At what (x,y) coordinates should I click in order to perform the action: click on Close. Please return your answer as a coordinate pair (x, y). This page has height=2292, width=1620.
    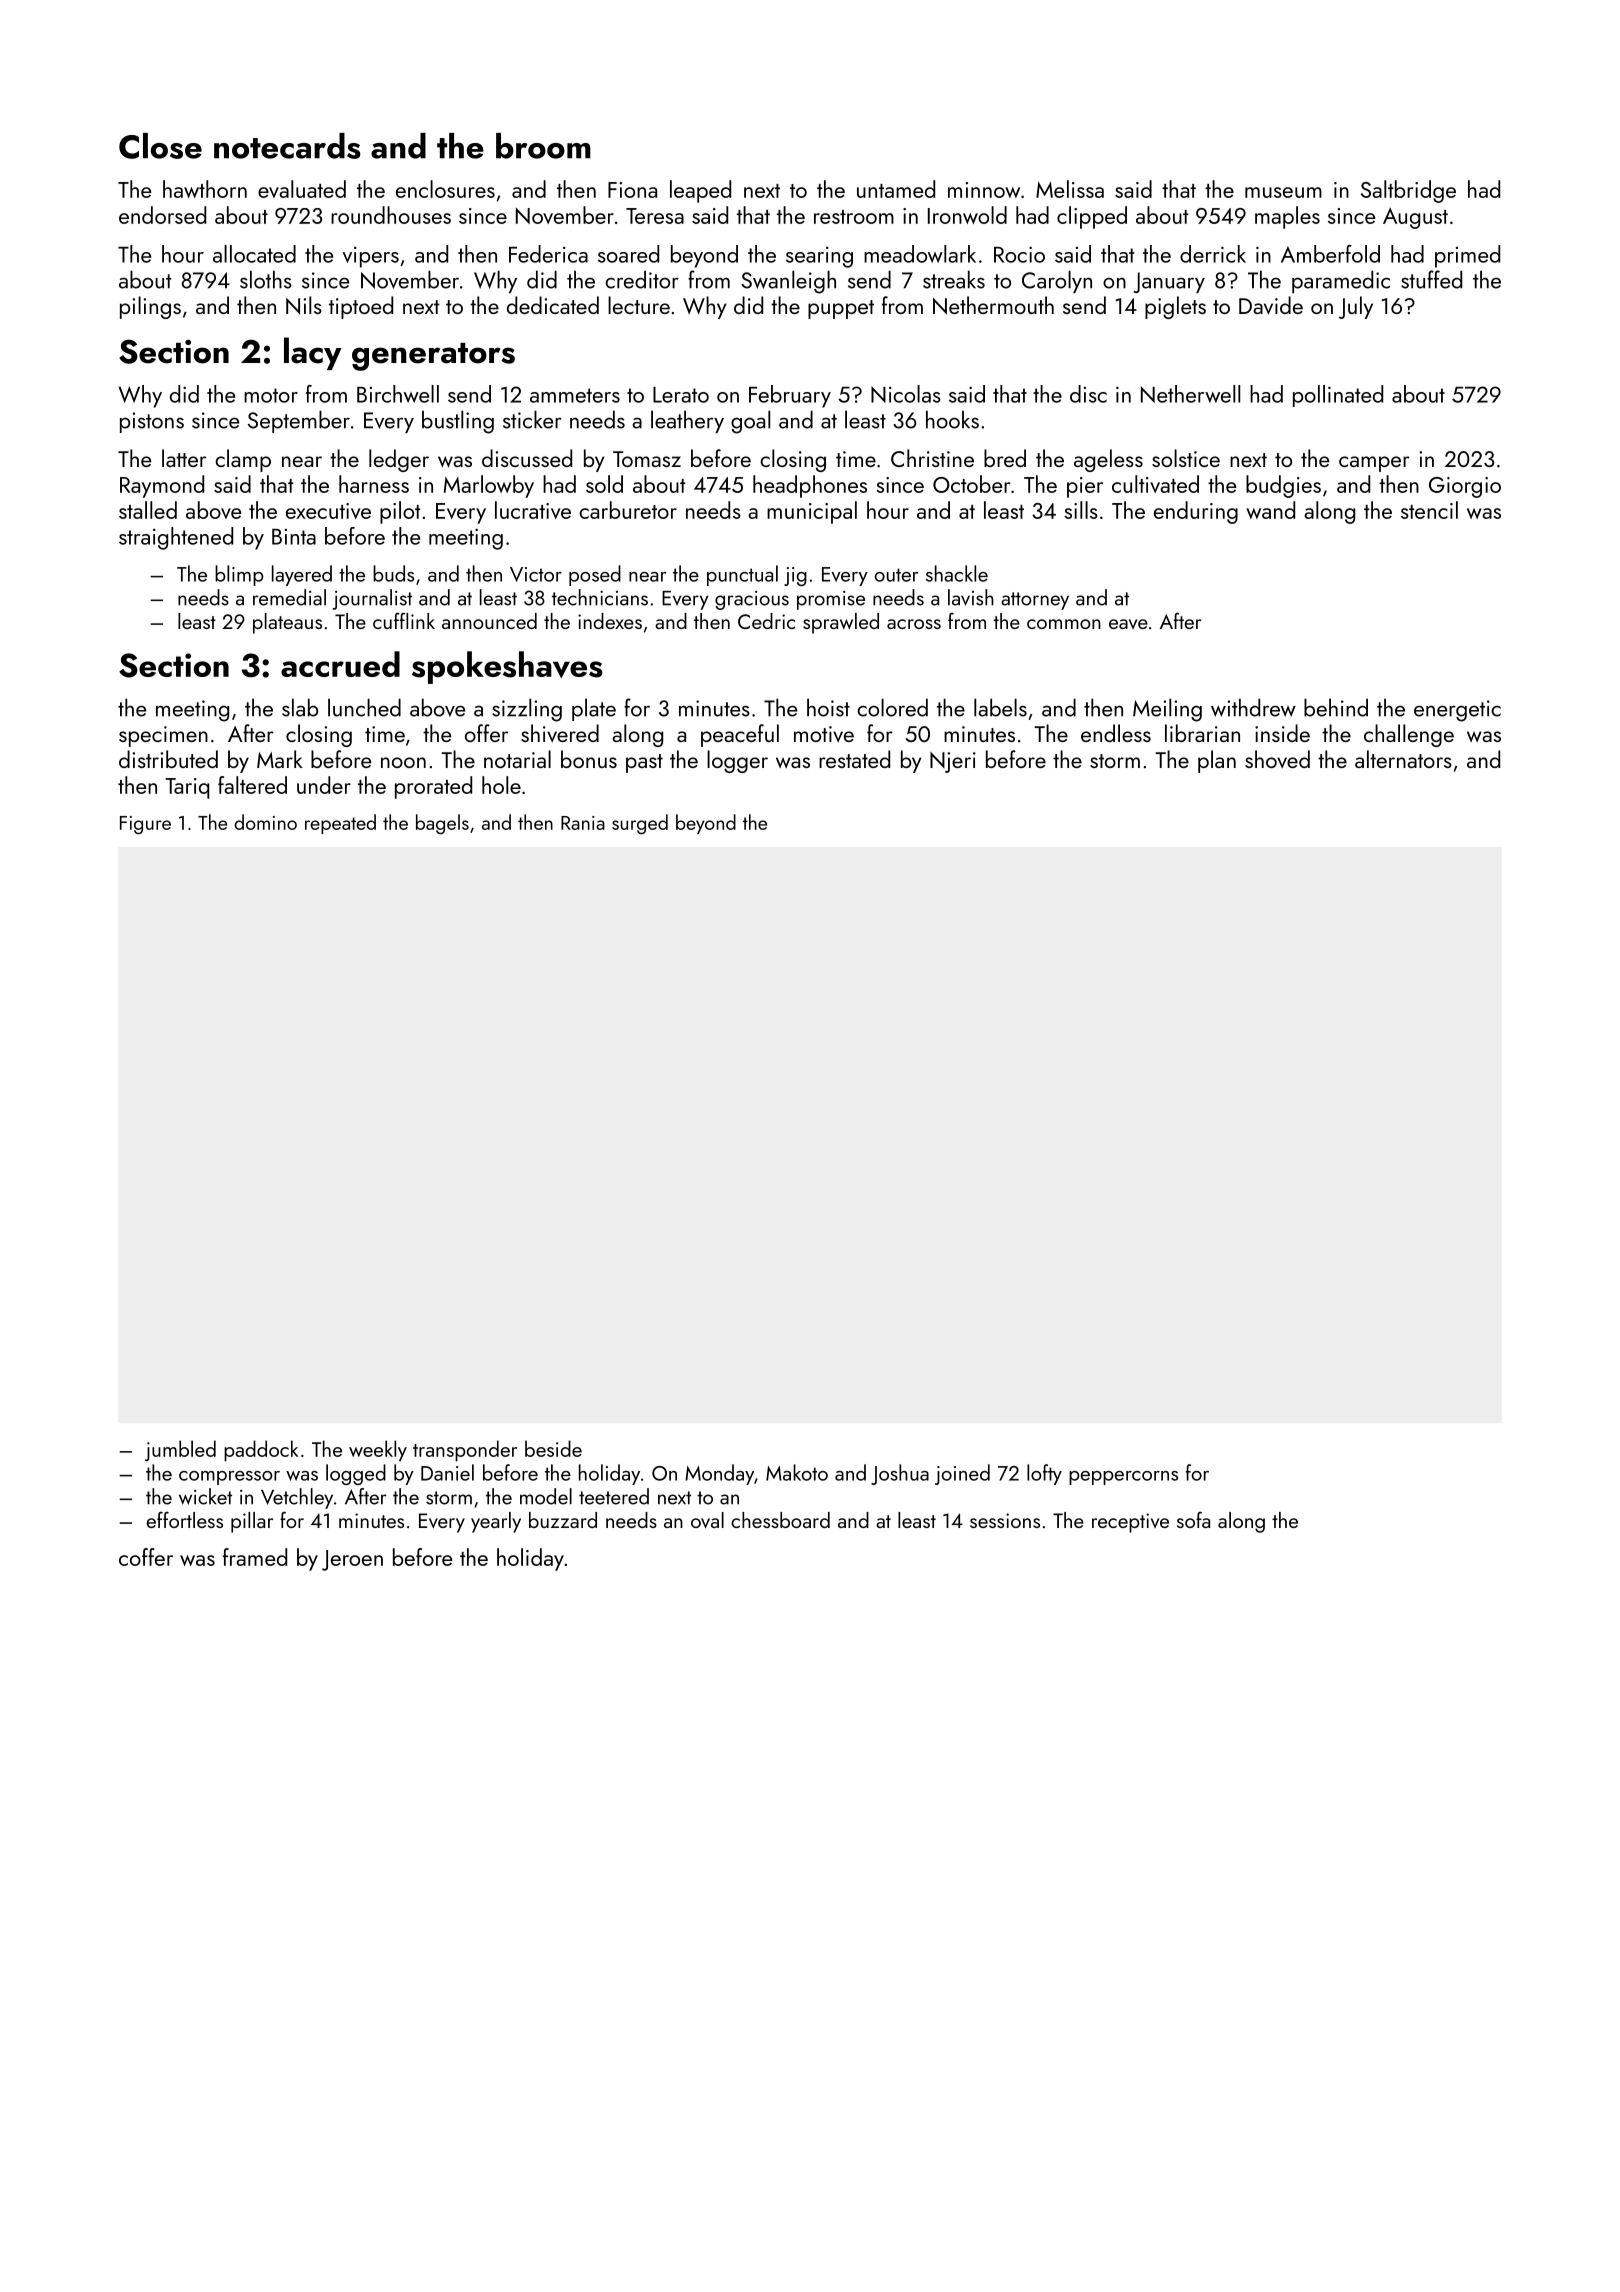
    Looking at the image, I should click on (160, 146).
